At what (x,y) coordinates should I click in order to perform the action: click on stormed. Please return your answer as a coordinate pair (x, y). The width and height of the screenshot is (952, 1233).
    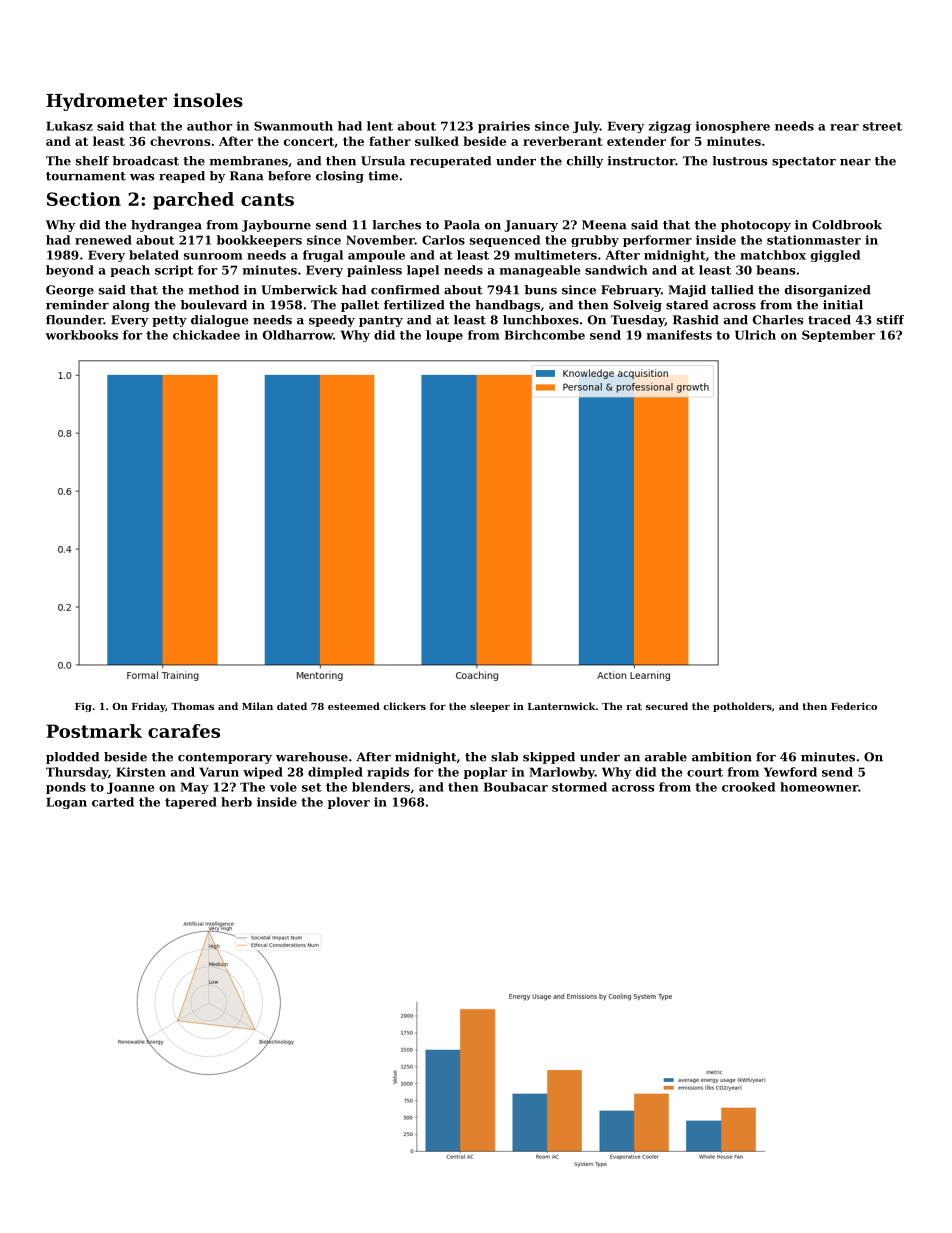
    Looking at the image, I should click on (579, 787).
